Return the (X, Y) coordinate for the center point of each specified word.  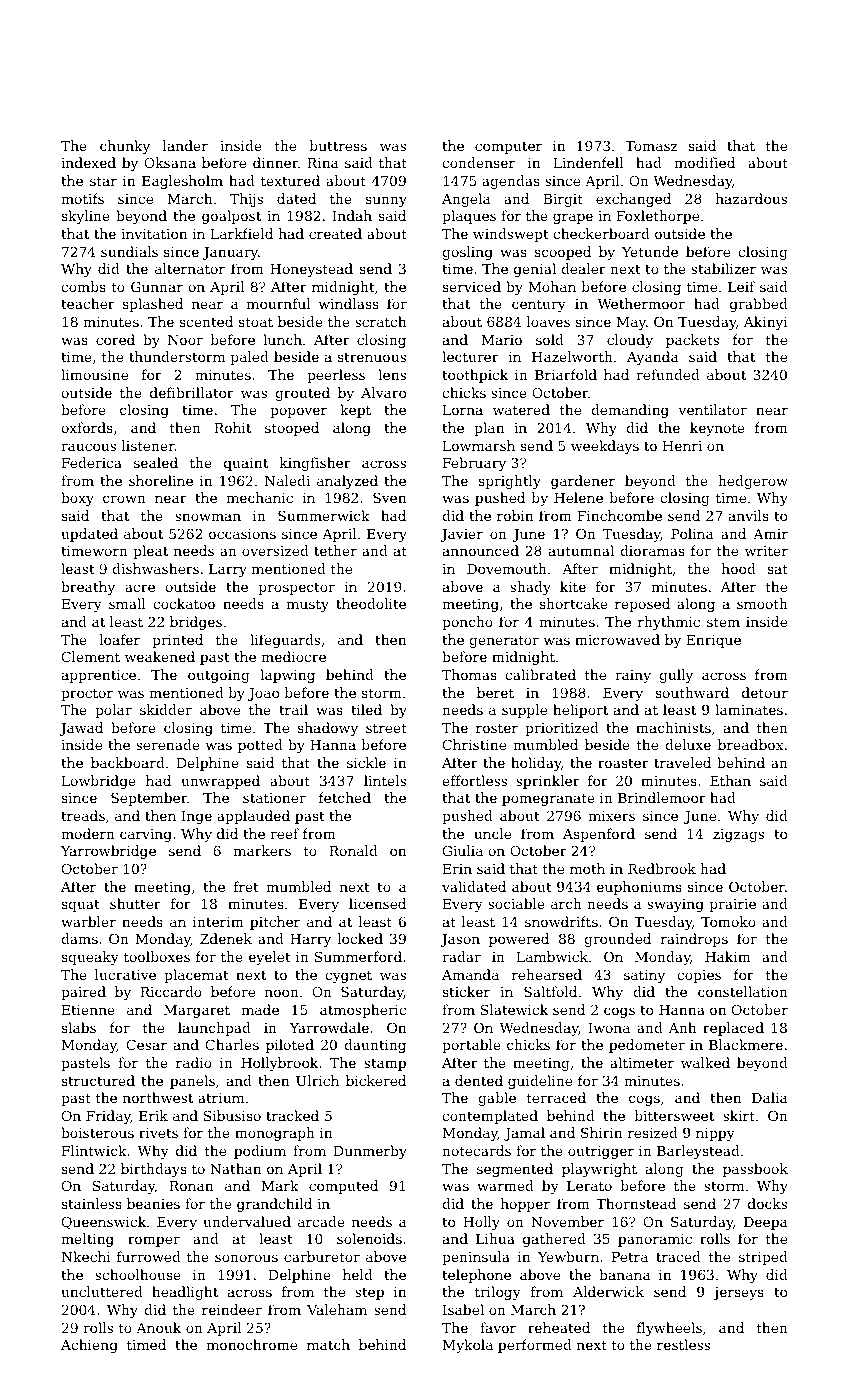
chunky (125, 147)
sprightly (510, 482)
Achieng (89, 1346)
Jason (460, 940)
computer (508, 147)
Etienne (88, 1010)
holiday (536, 764)
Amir (770, 534)
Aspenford (599, 835)
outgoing (218, 676)
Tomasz (651, 146)
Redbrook (662, 868)
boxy (77, 499)
